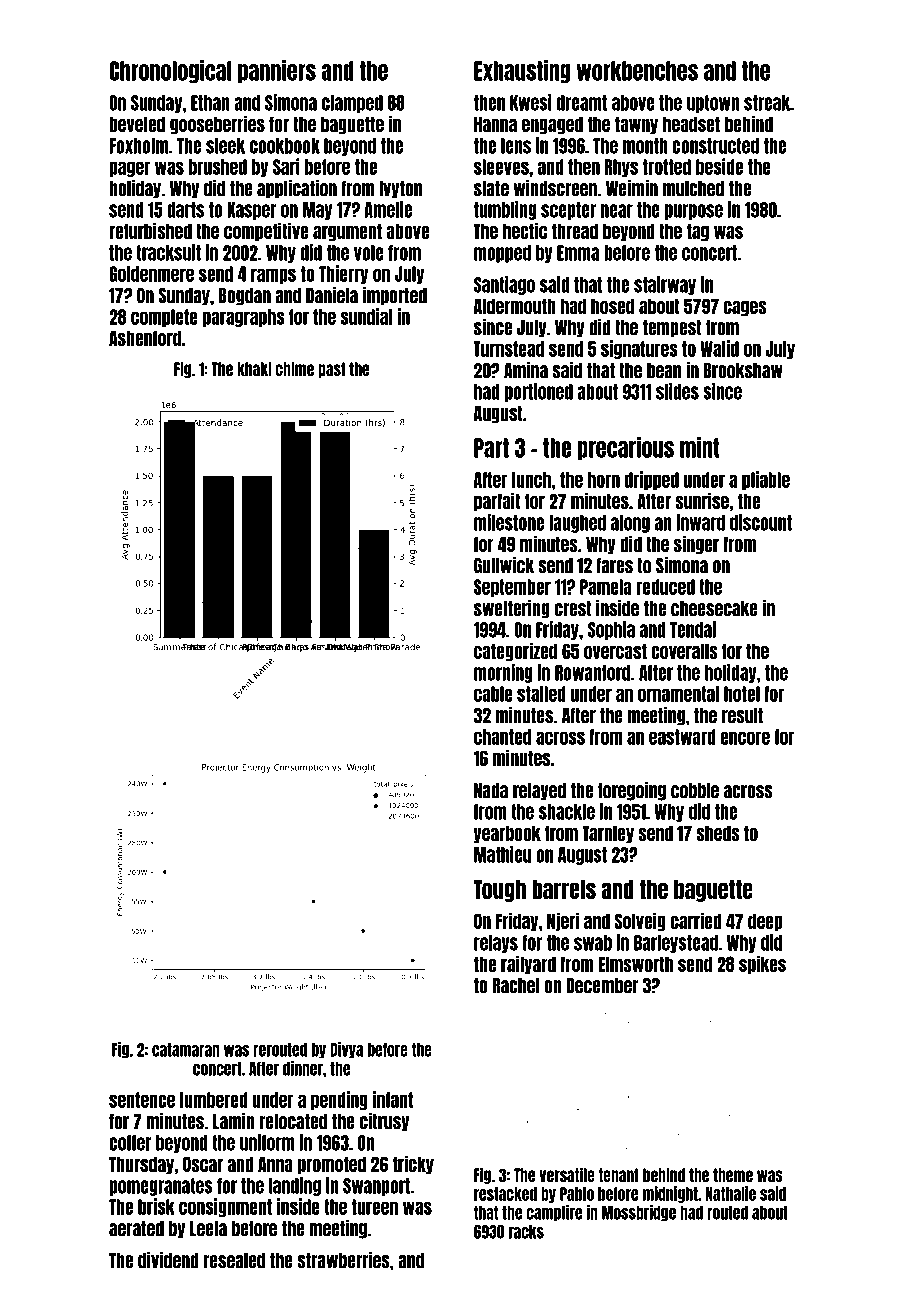 The height and width of the screenshot is (1316, 908). I want to click on singer, so click(696, 545).
